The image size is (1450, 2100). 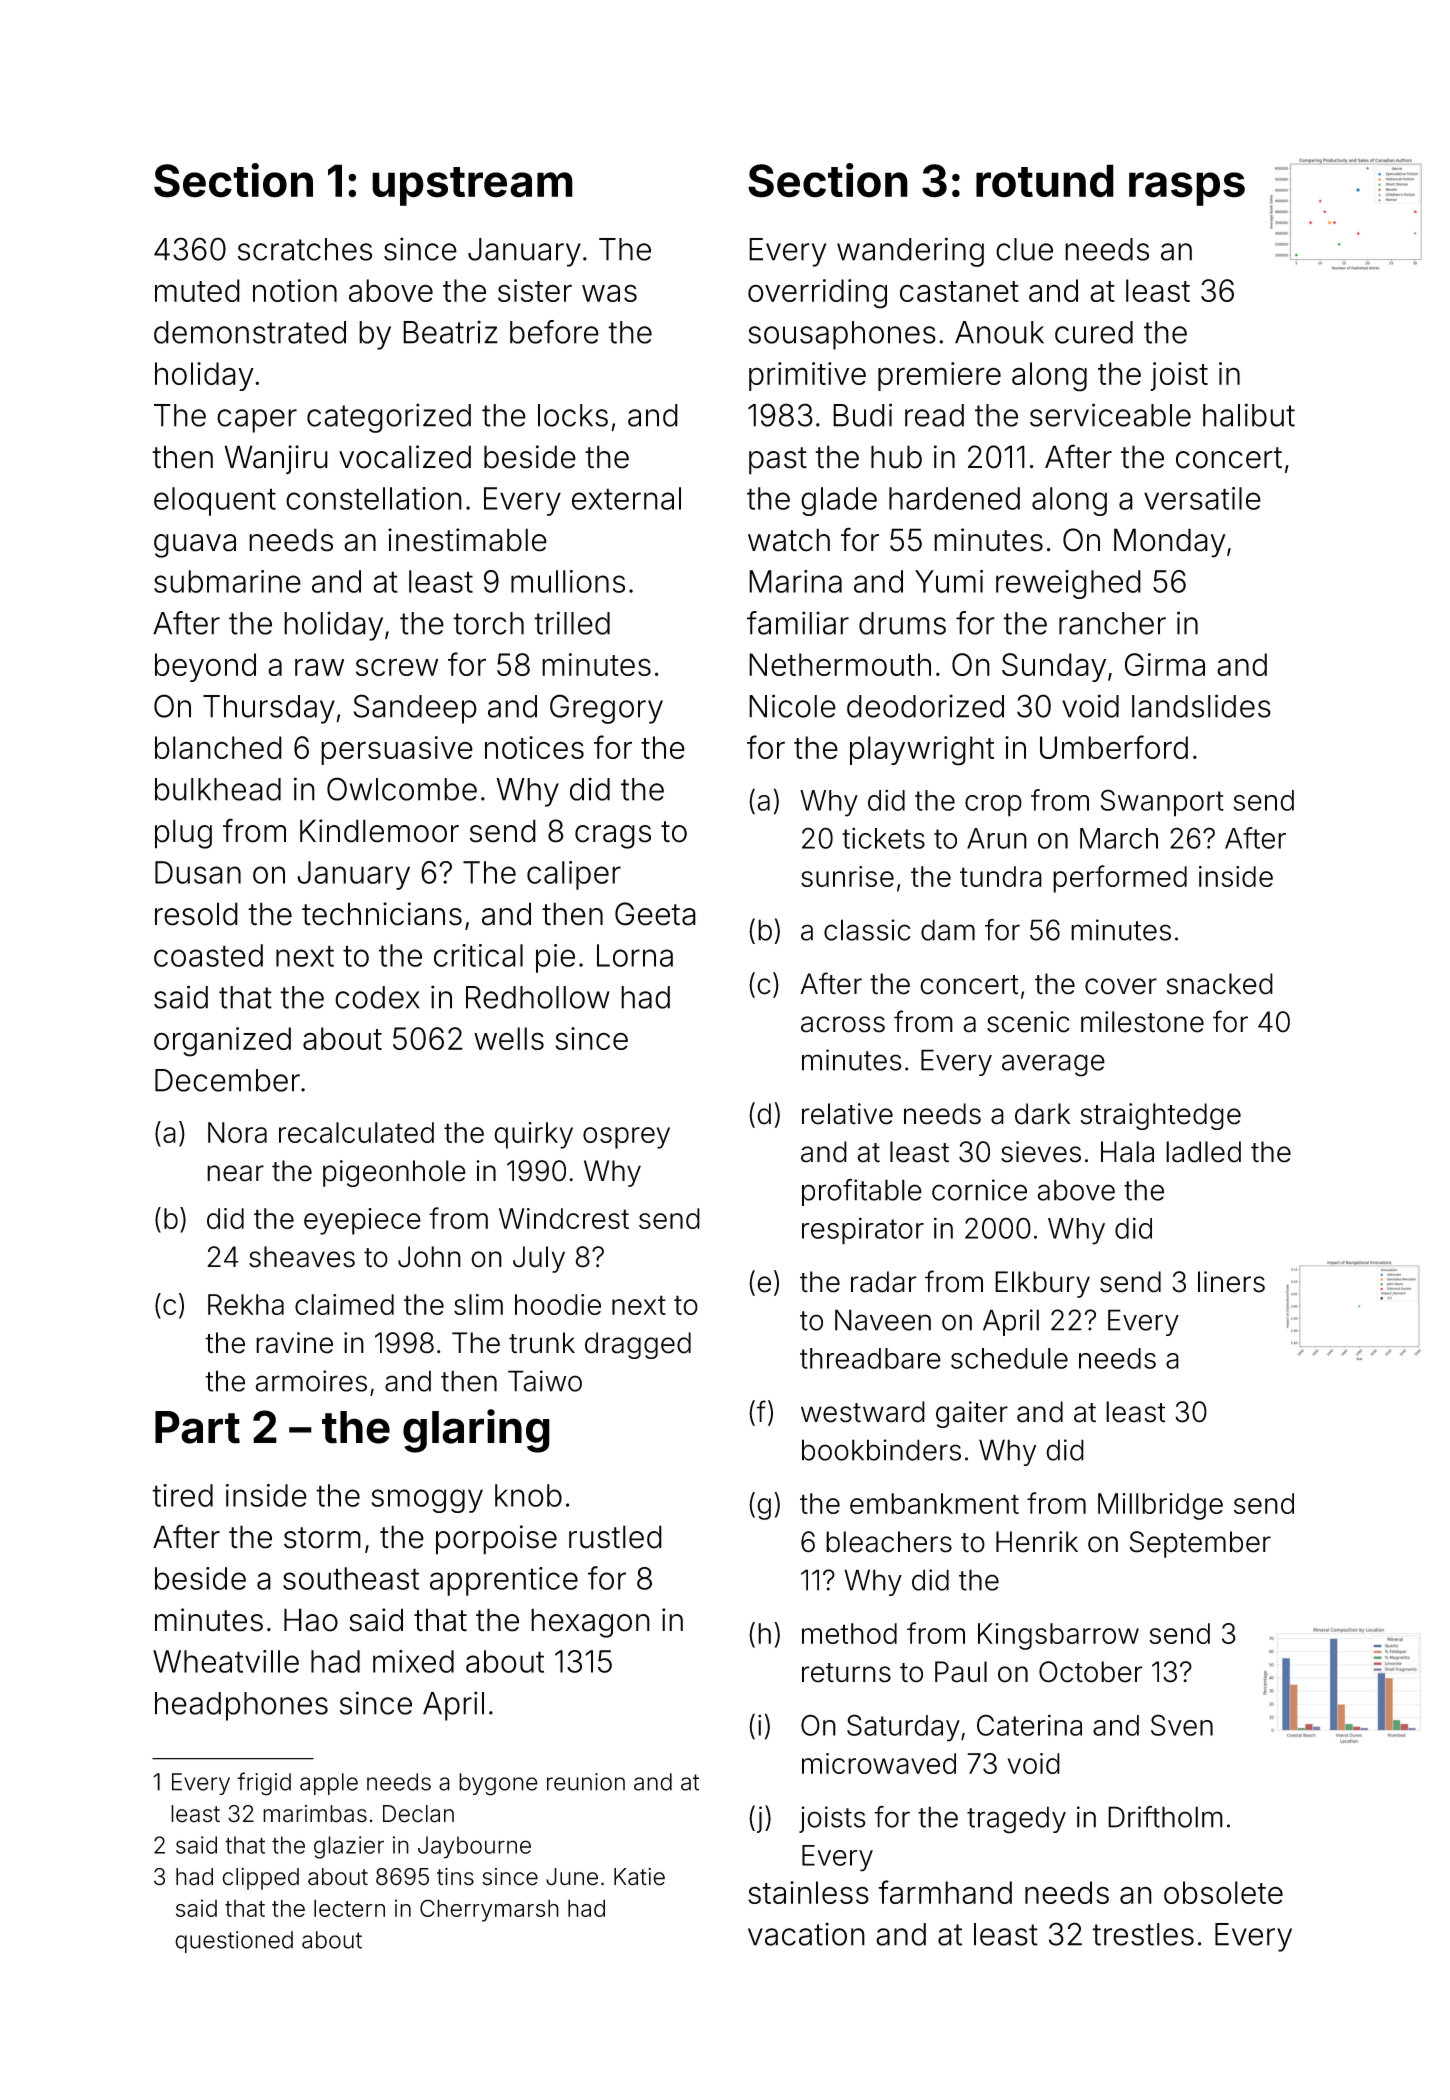 I want to click on Declan, so click(x=418, y=1814).
